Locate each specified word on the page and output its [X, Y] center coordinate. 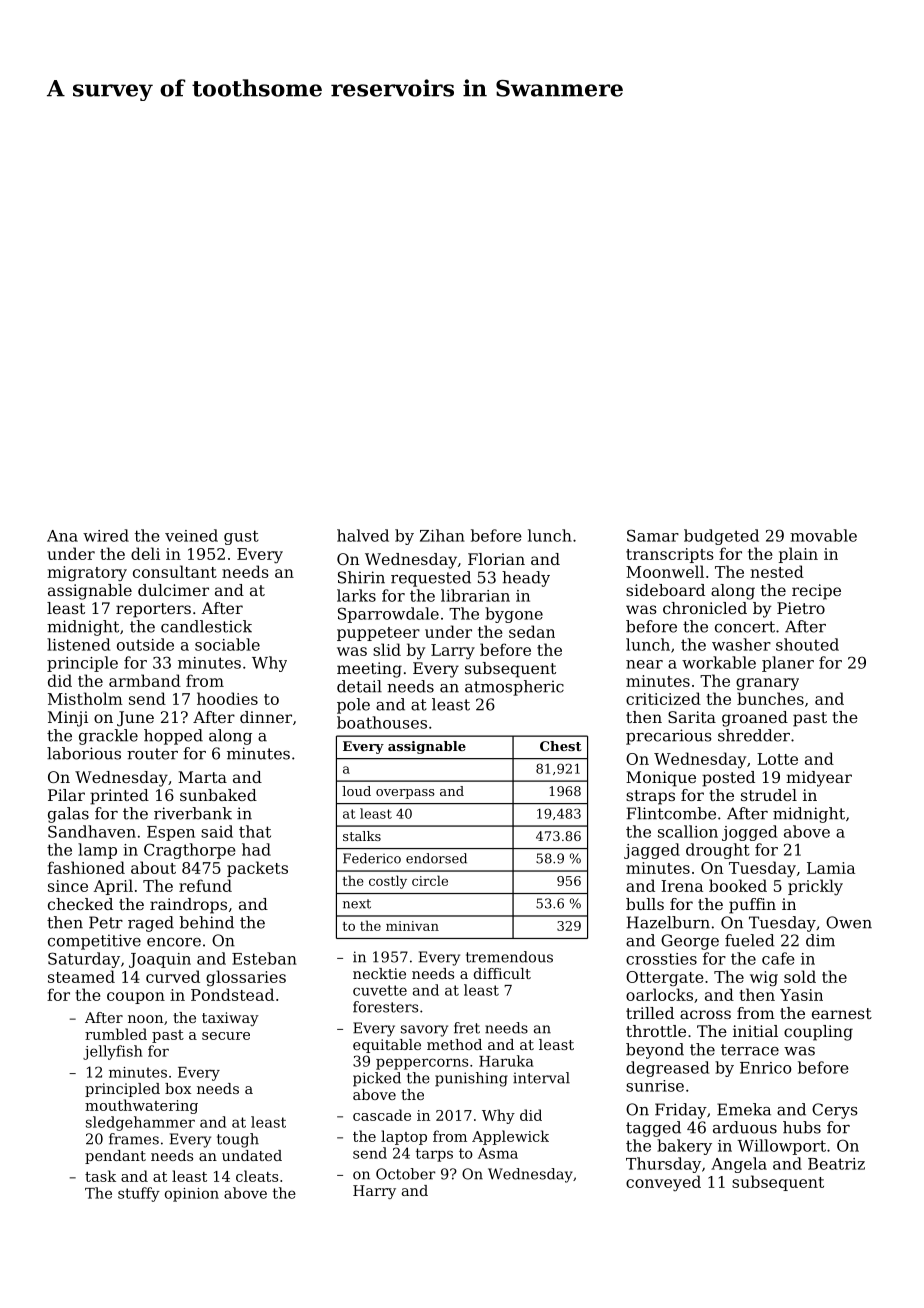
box [178, 1088]
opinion [192, 1195]
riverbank [193, 813]
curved [173, 976]
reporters [153, 610]
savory [424, 1031]
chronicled [705, 608]
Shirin [361, 577]
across [705, 1014]
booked [738, 885]
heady [526, 579]
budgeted [721, 537]
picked [377, 1079]
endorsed [436, 858]
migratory [87, 573]
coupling [818, 1033]
